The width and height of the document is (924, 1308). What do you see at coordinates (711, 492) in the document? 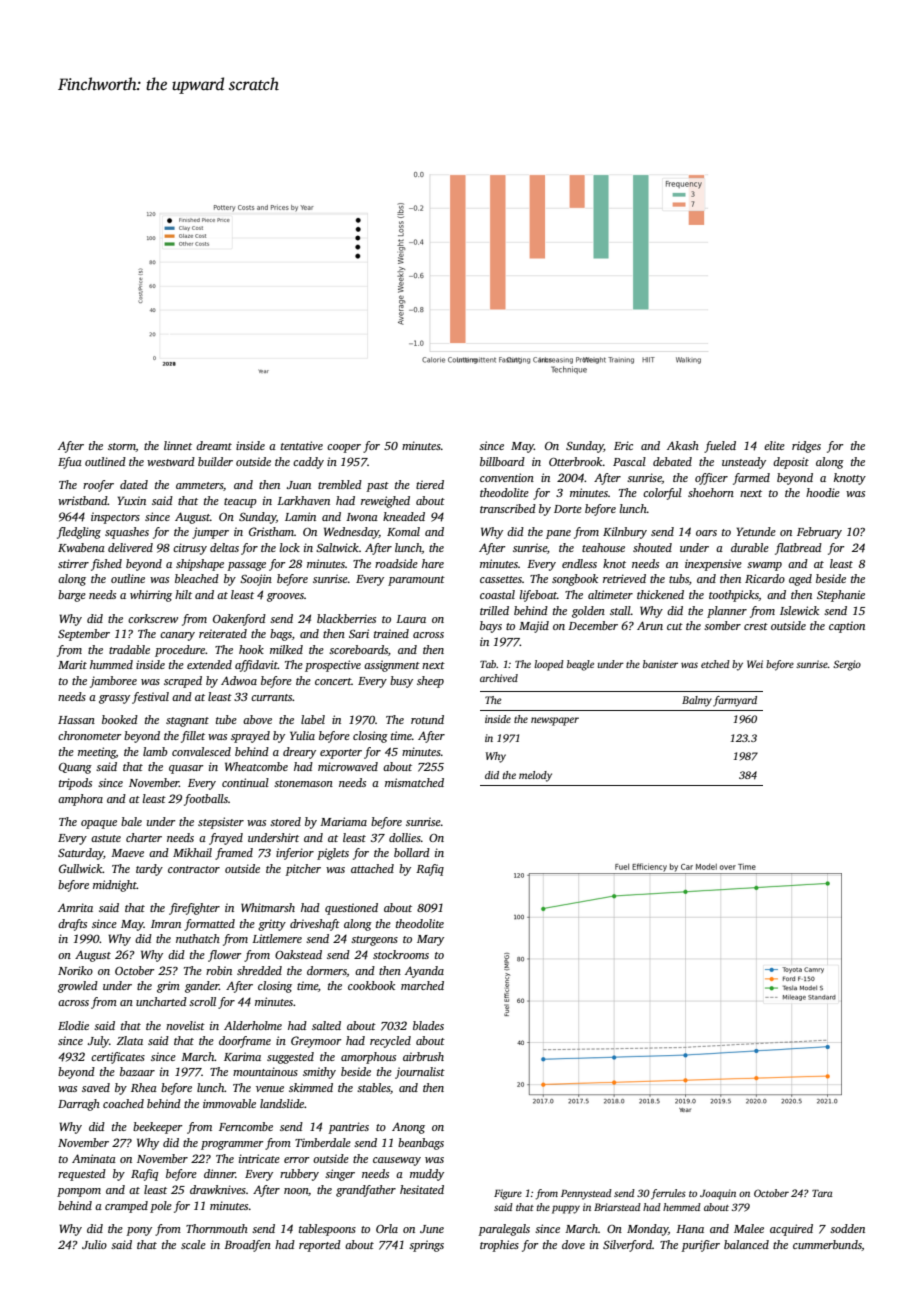
I see `shoehorn` at bounding box center [711, 492].
